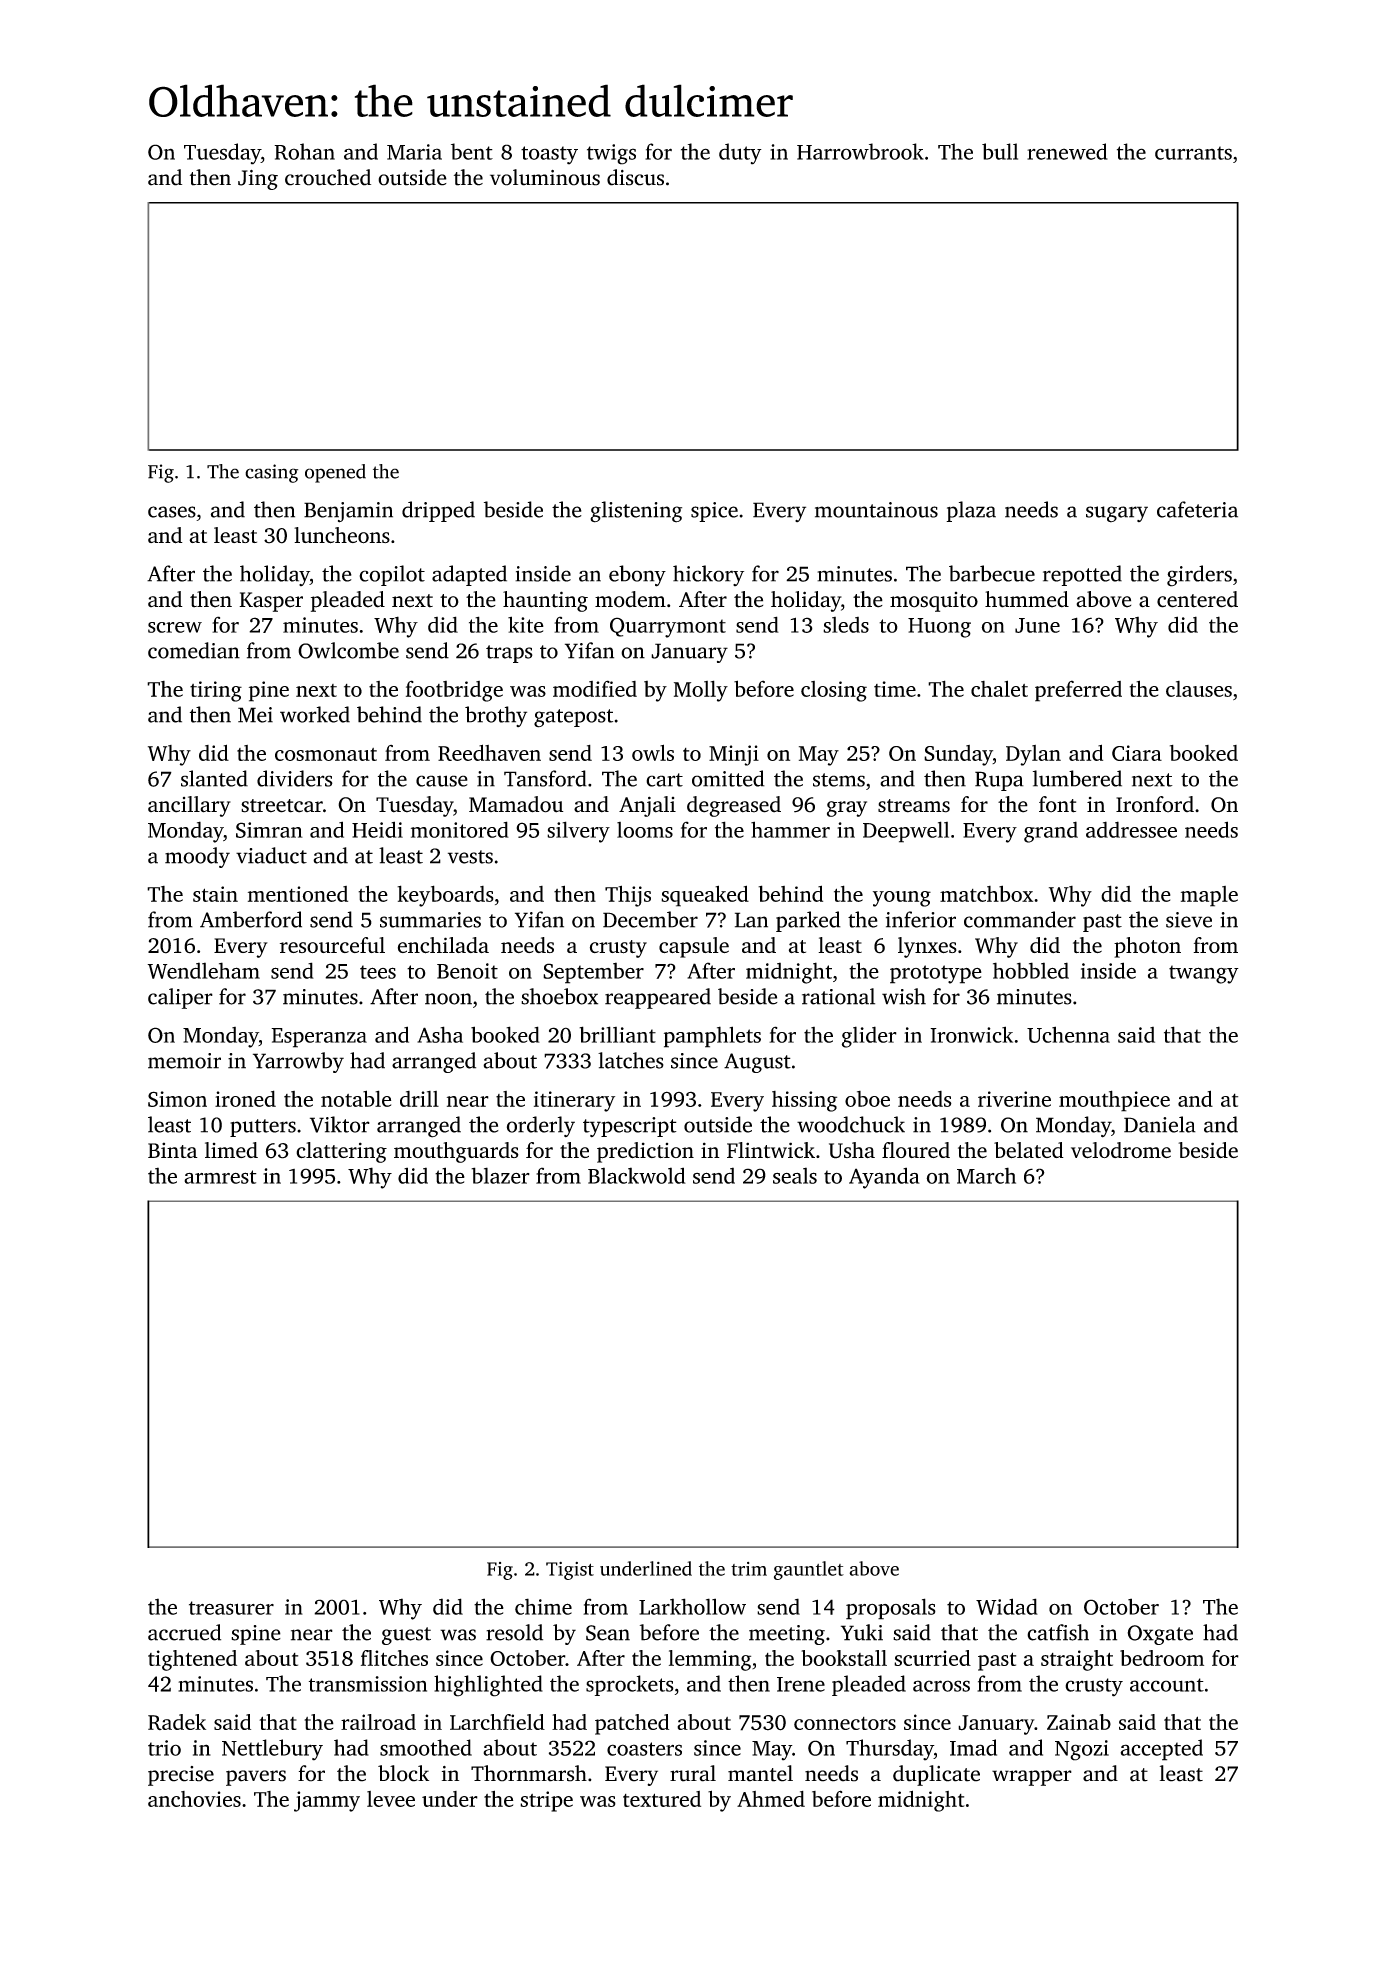 The image size is (1386, 1969). What do you see at coordinates (1199, 576) in the screenshot?
I see `girders` at bounding box center [1199, 576].
